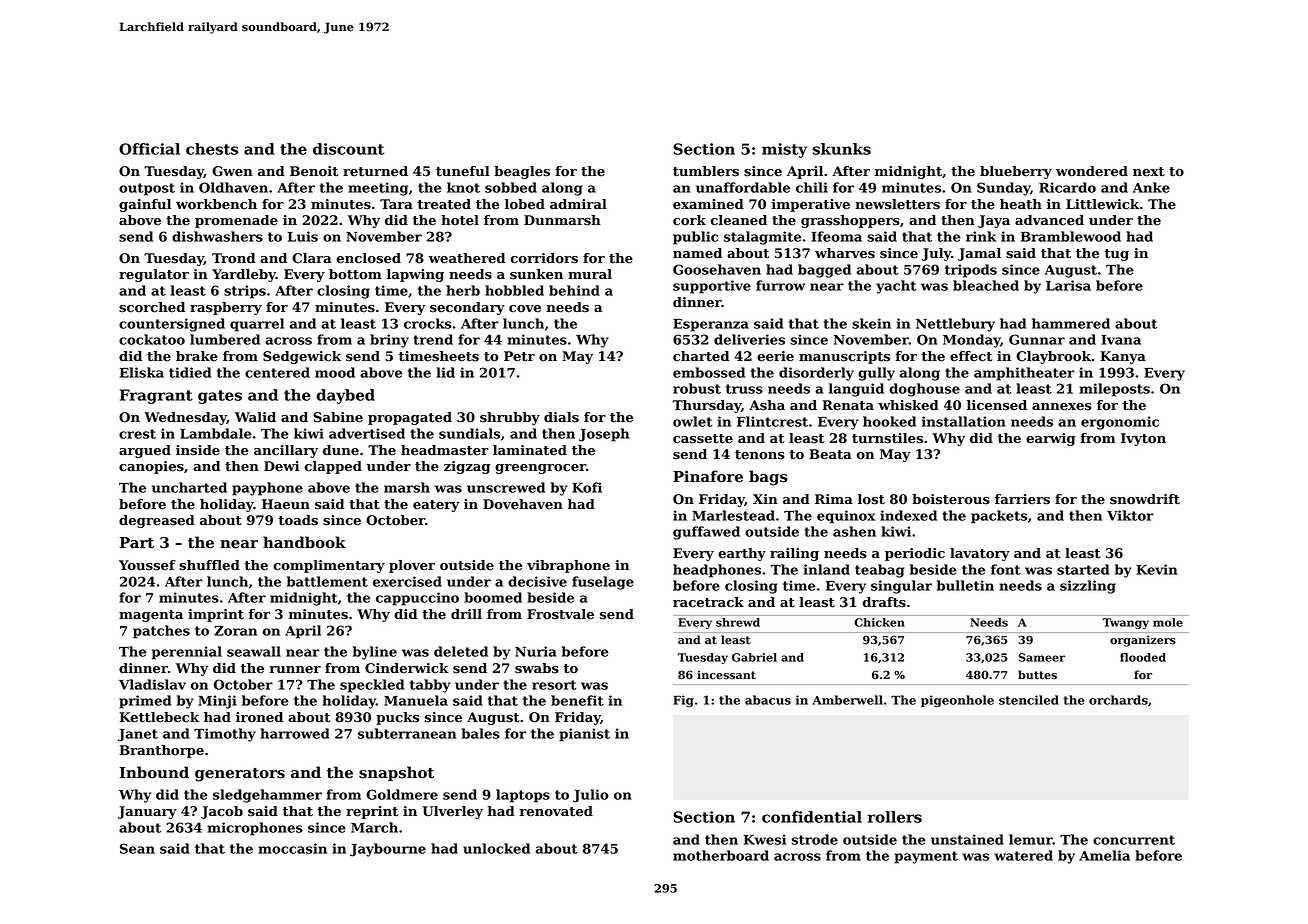 The image size is (1308, 924). What do you see at coordinates (1117, 255) in the screenshot?
I see `tug` at bounding box center [1117, 255].
